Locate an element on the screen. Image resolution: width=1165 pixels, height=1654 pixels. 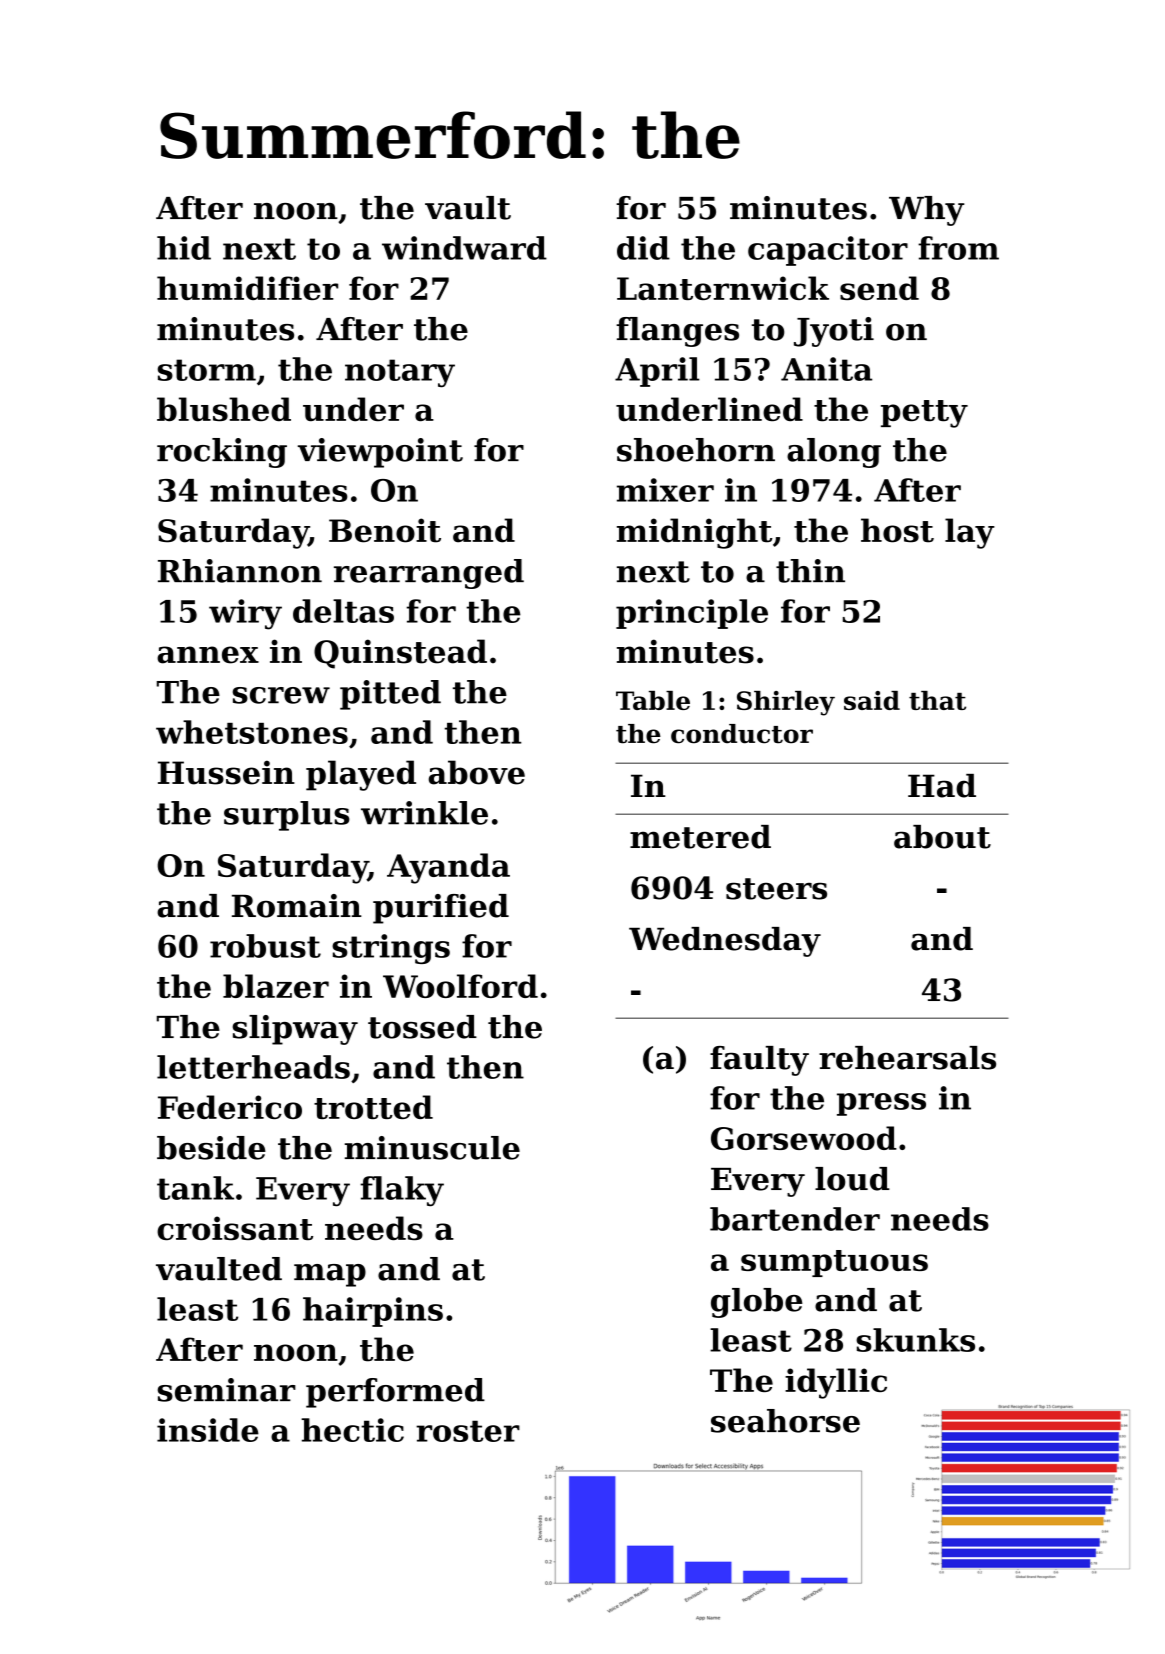
Why is located at coordinates (927, 211).
